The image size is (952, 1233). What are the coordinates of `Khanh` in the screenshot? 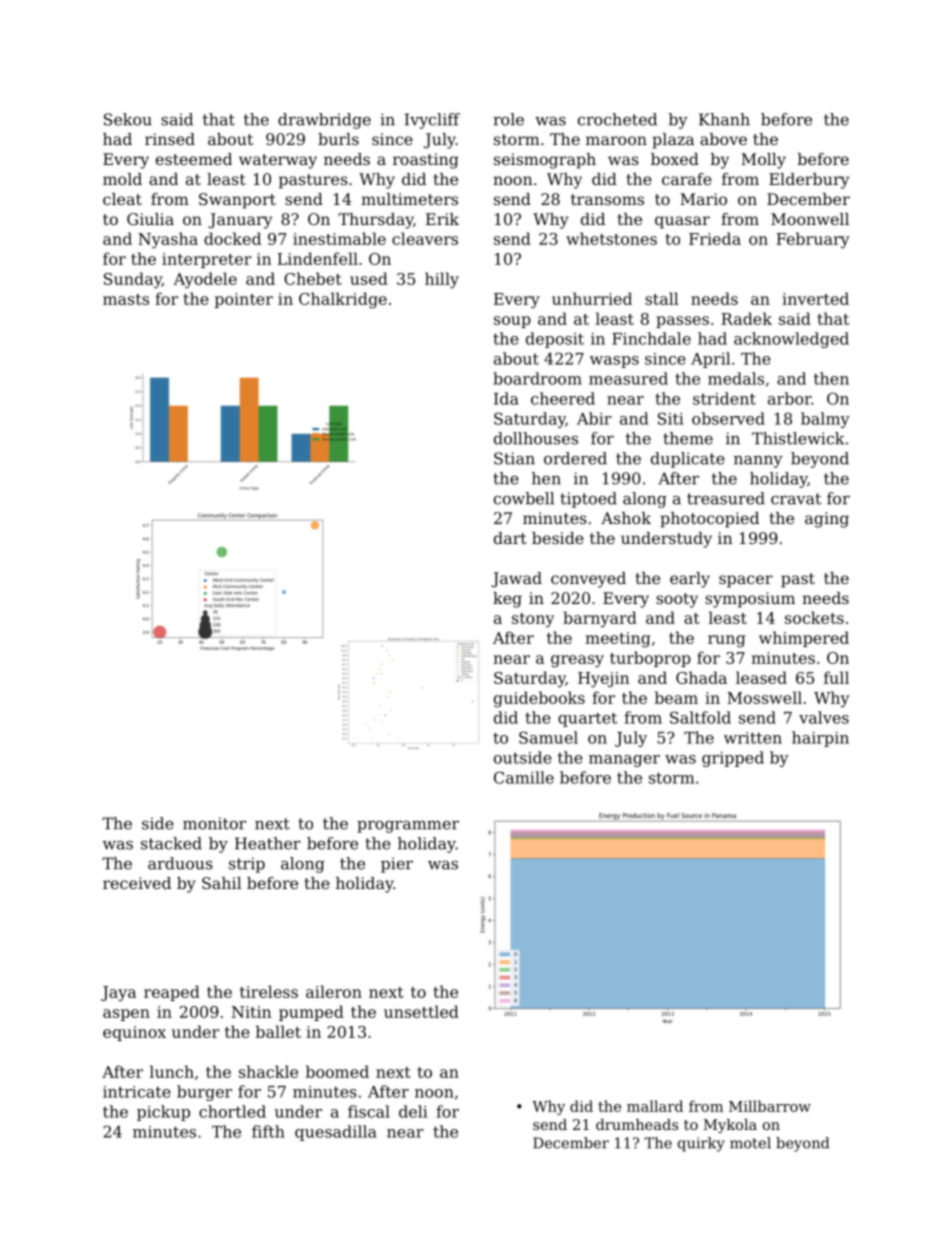 It's located at (724, 119).
